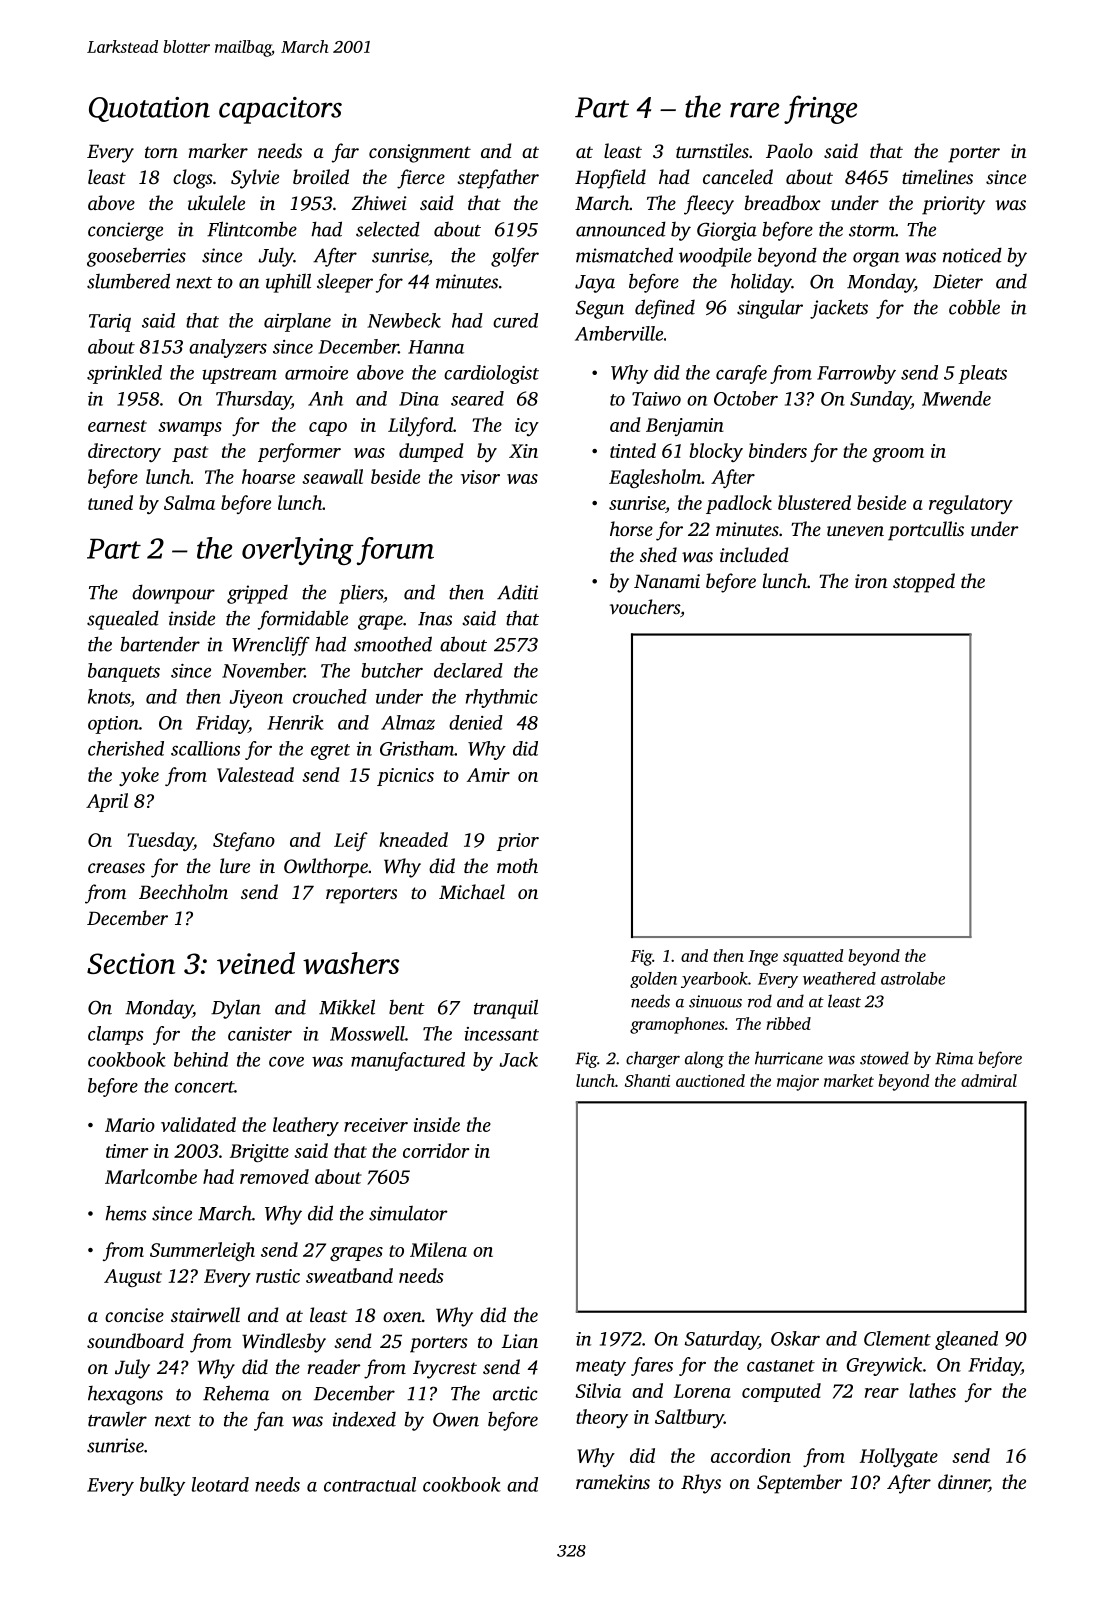 The image size is (1114, 1614). I want to click on incessant, so click(501, 1034).
